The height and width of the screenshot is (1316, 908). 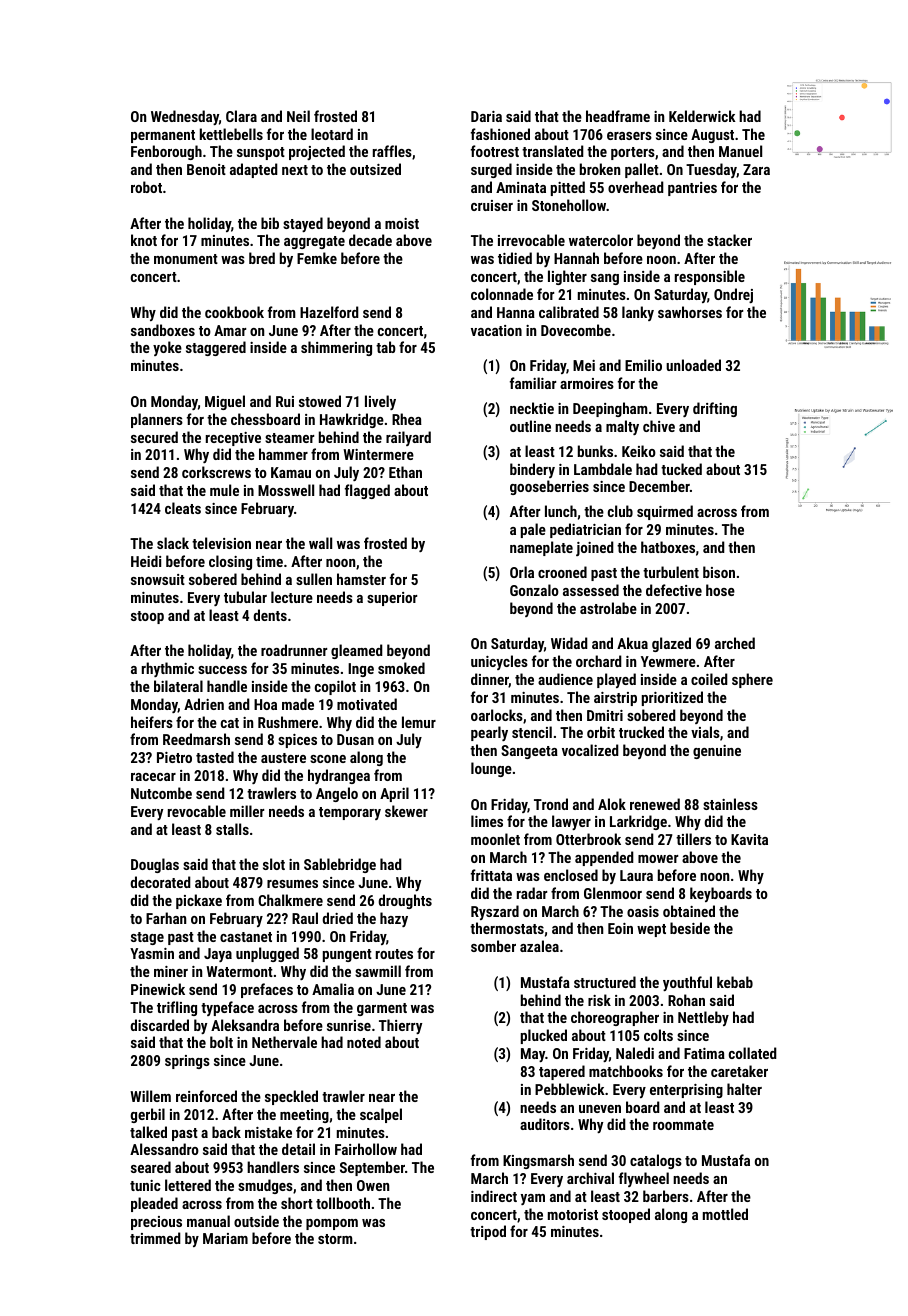 I want to click on necktie, so click(x=532, y=408).
